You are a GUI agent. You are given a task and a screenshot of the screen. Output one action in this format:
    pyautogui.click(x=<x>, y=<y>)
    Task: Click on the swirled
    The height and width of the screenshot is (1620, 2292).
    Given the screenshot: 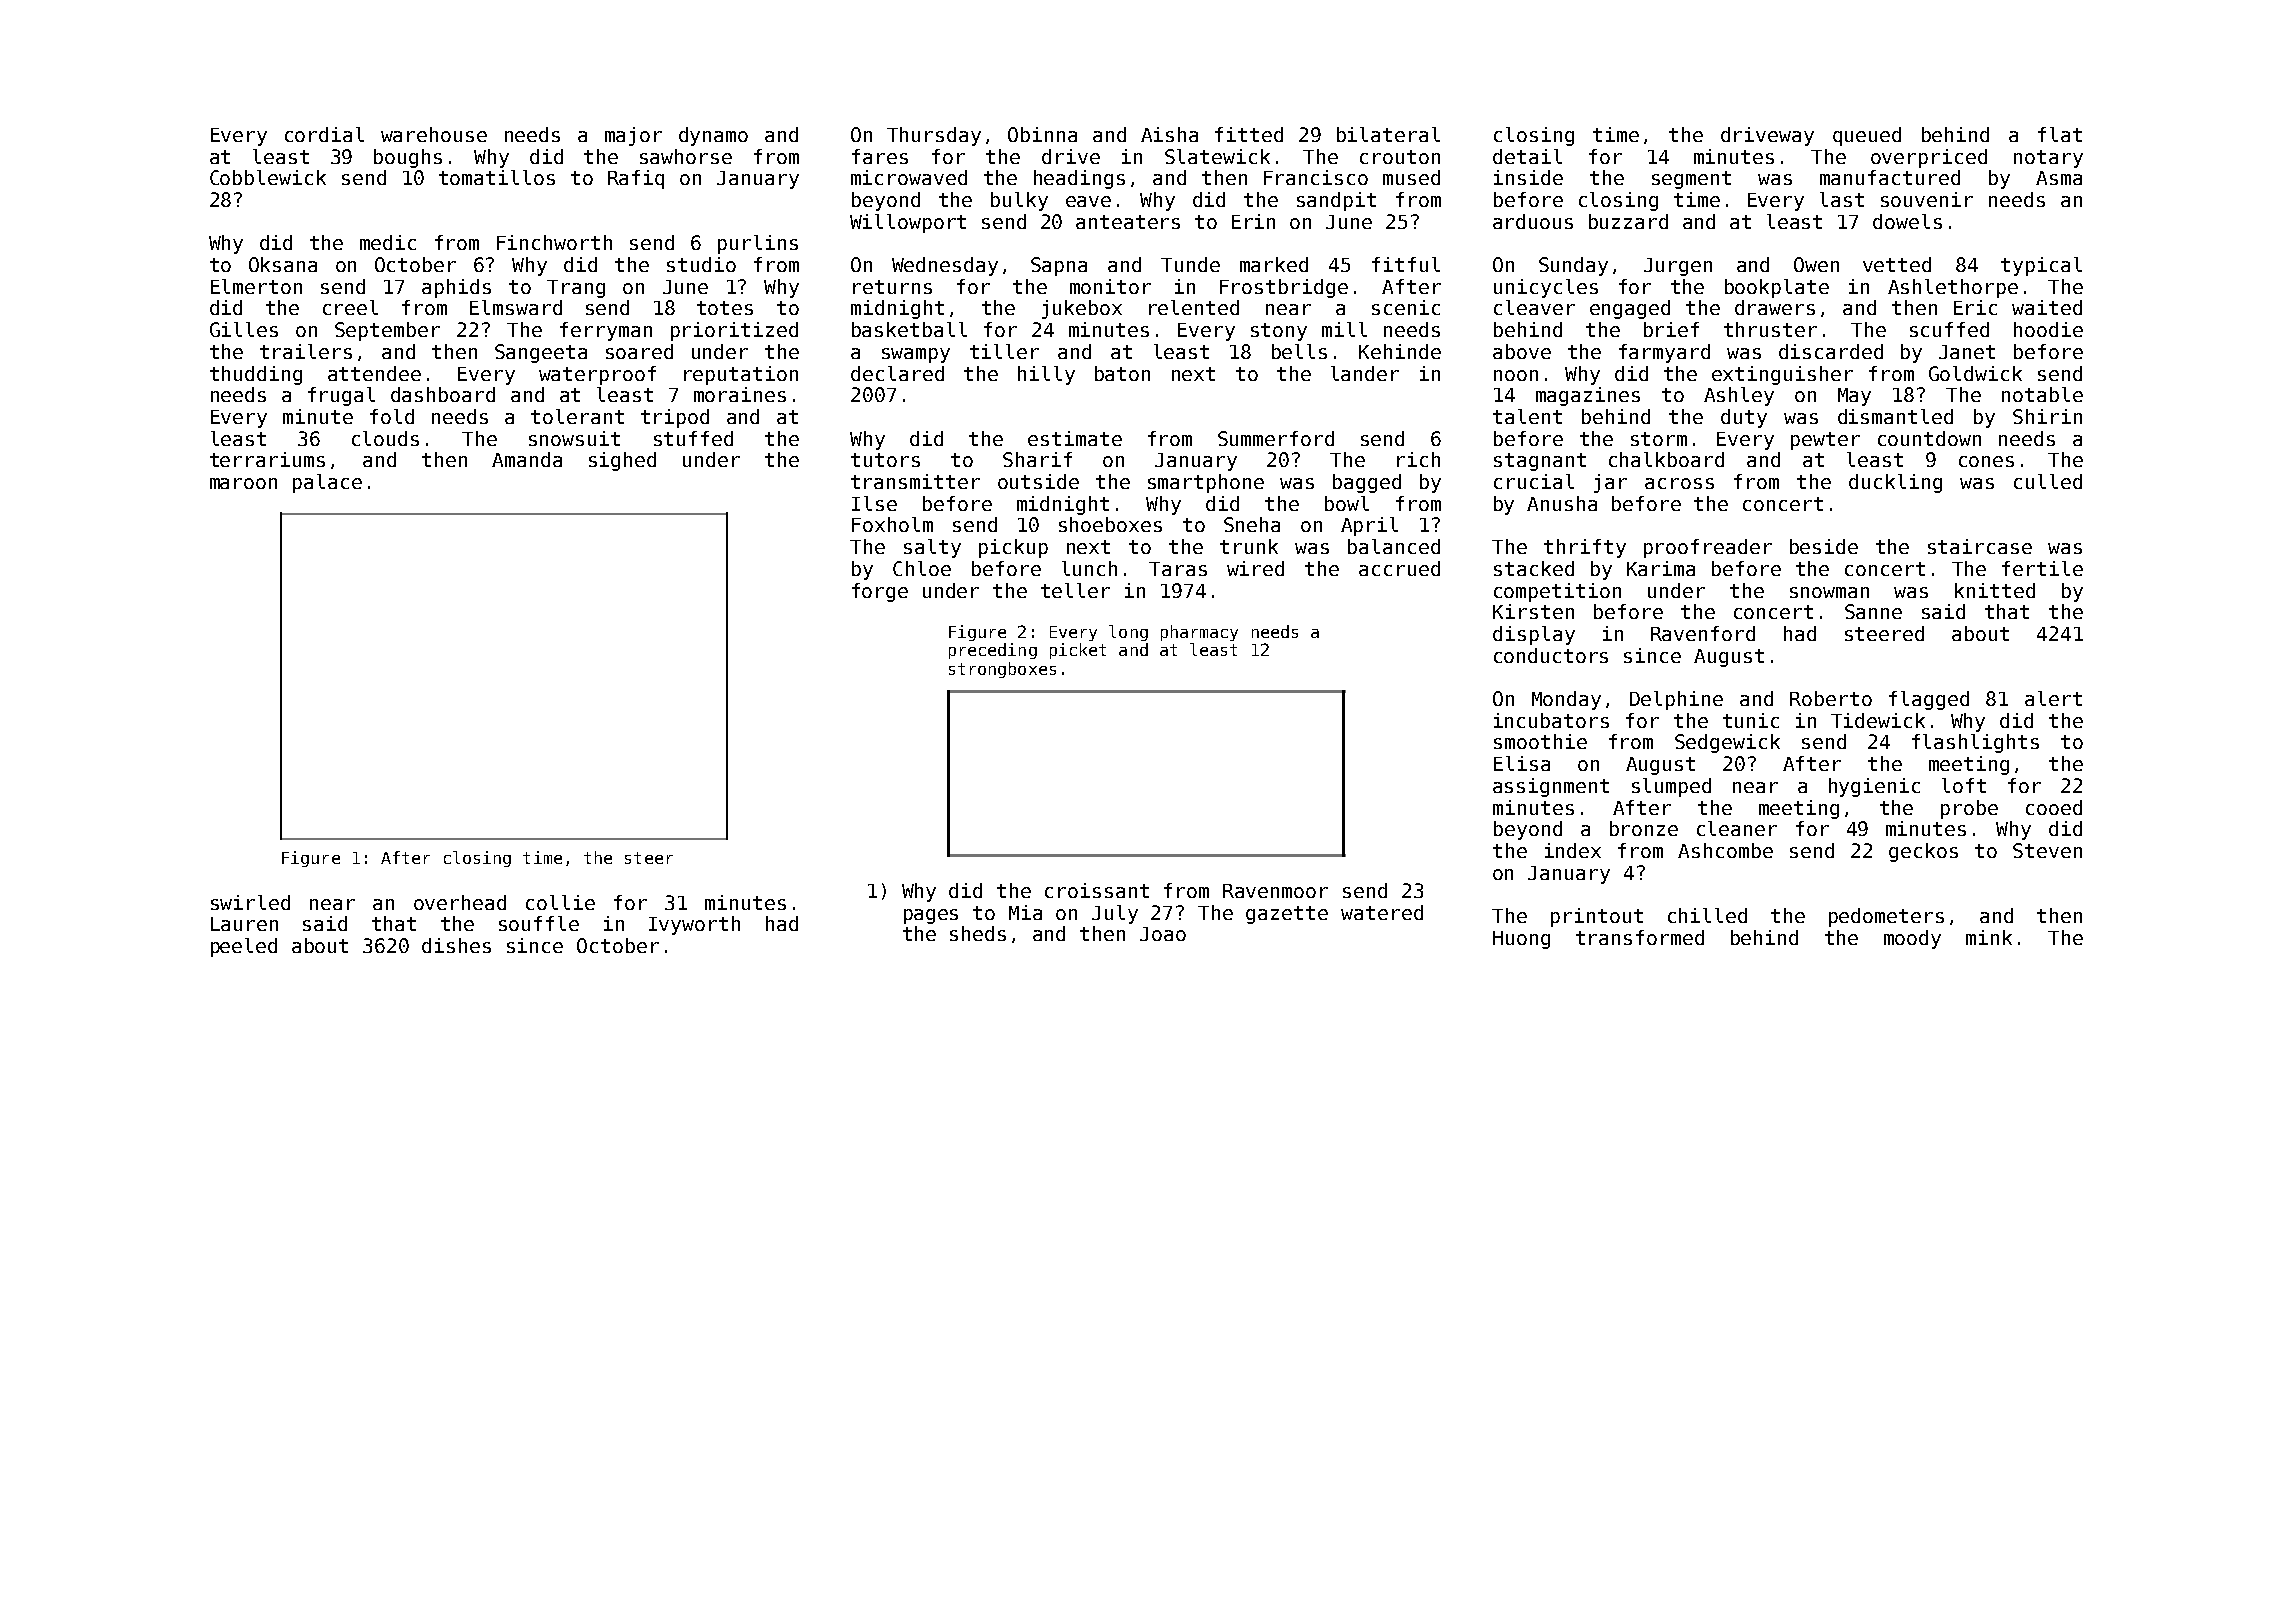 What is the action you would take?
    pyautogui.click(x=250, y=902)
